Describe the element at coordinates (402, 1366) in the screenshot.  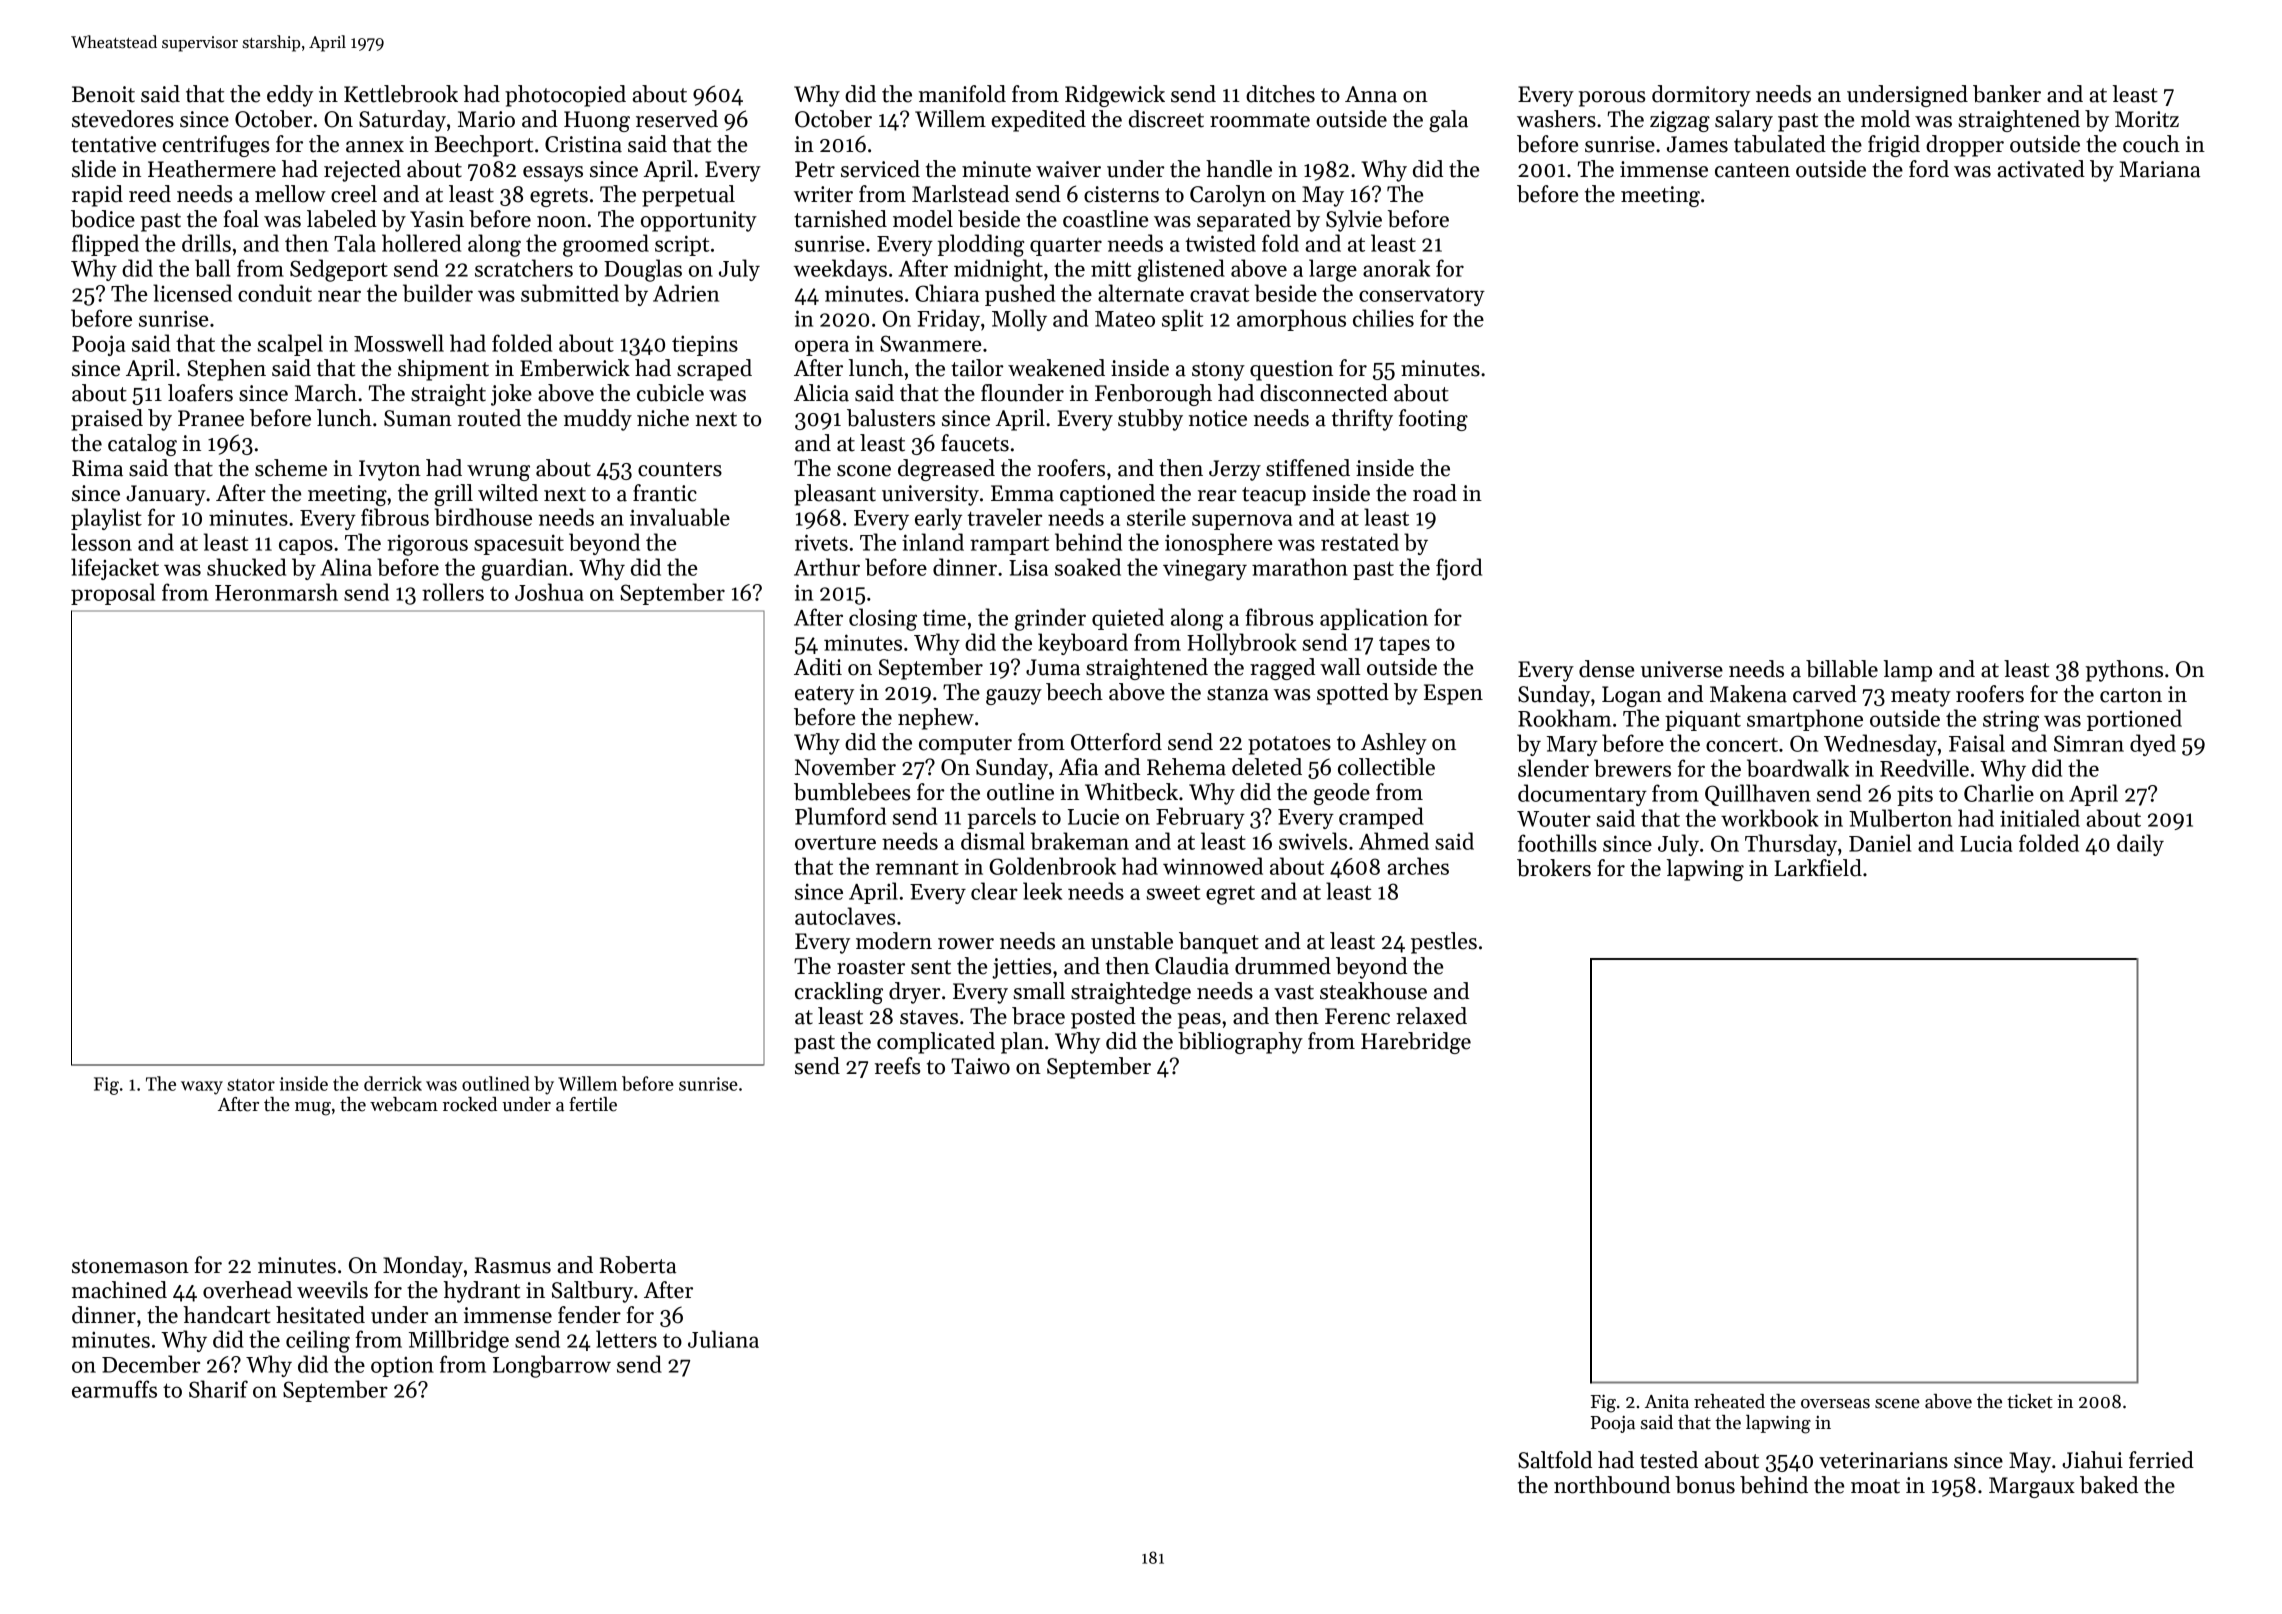
I see `option` at that location.
